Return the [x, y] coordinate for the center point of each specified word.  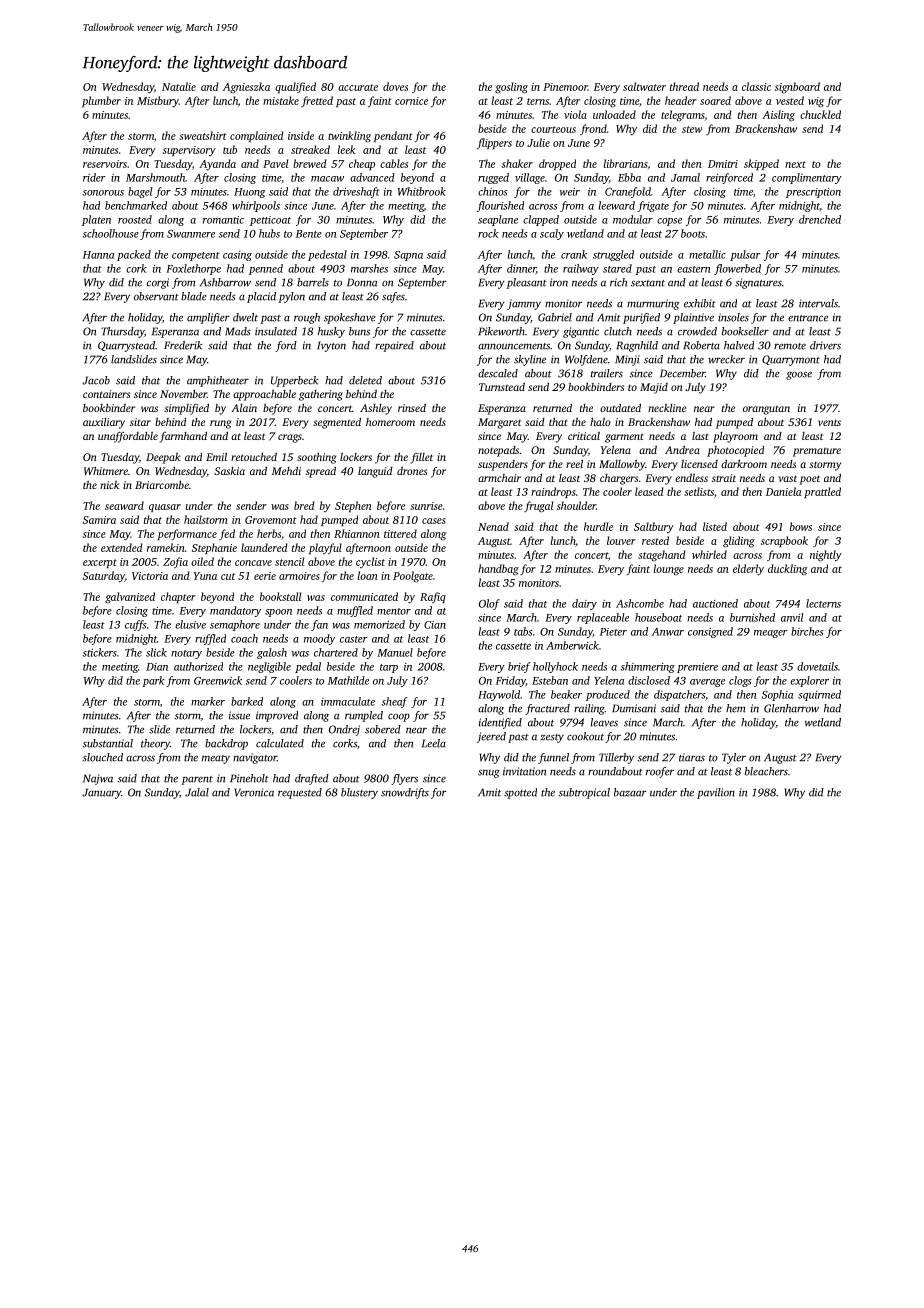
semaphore [235, 625]
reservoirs [105, 164]
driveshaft [356, 192]
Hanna [98, 255]
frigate [653, 206]
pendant [393, 136]
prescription [813, 193]
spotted [520, 793]
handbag [498, 570]
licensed [699, 464]
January [101, 793]
